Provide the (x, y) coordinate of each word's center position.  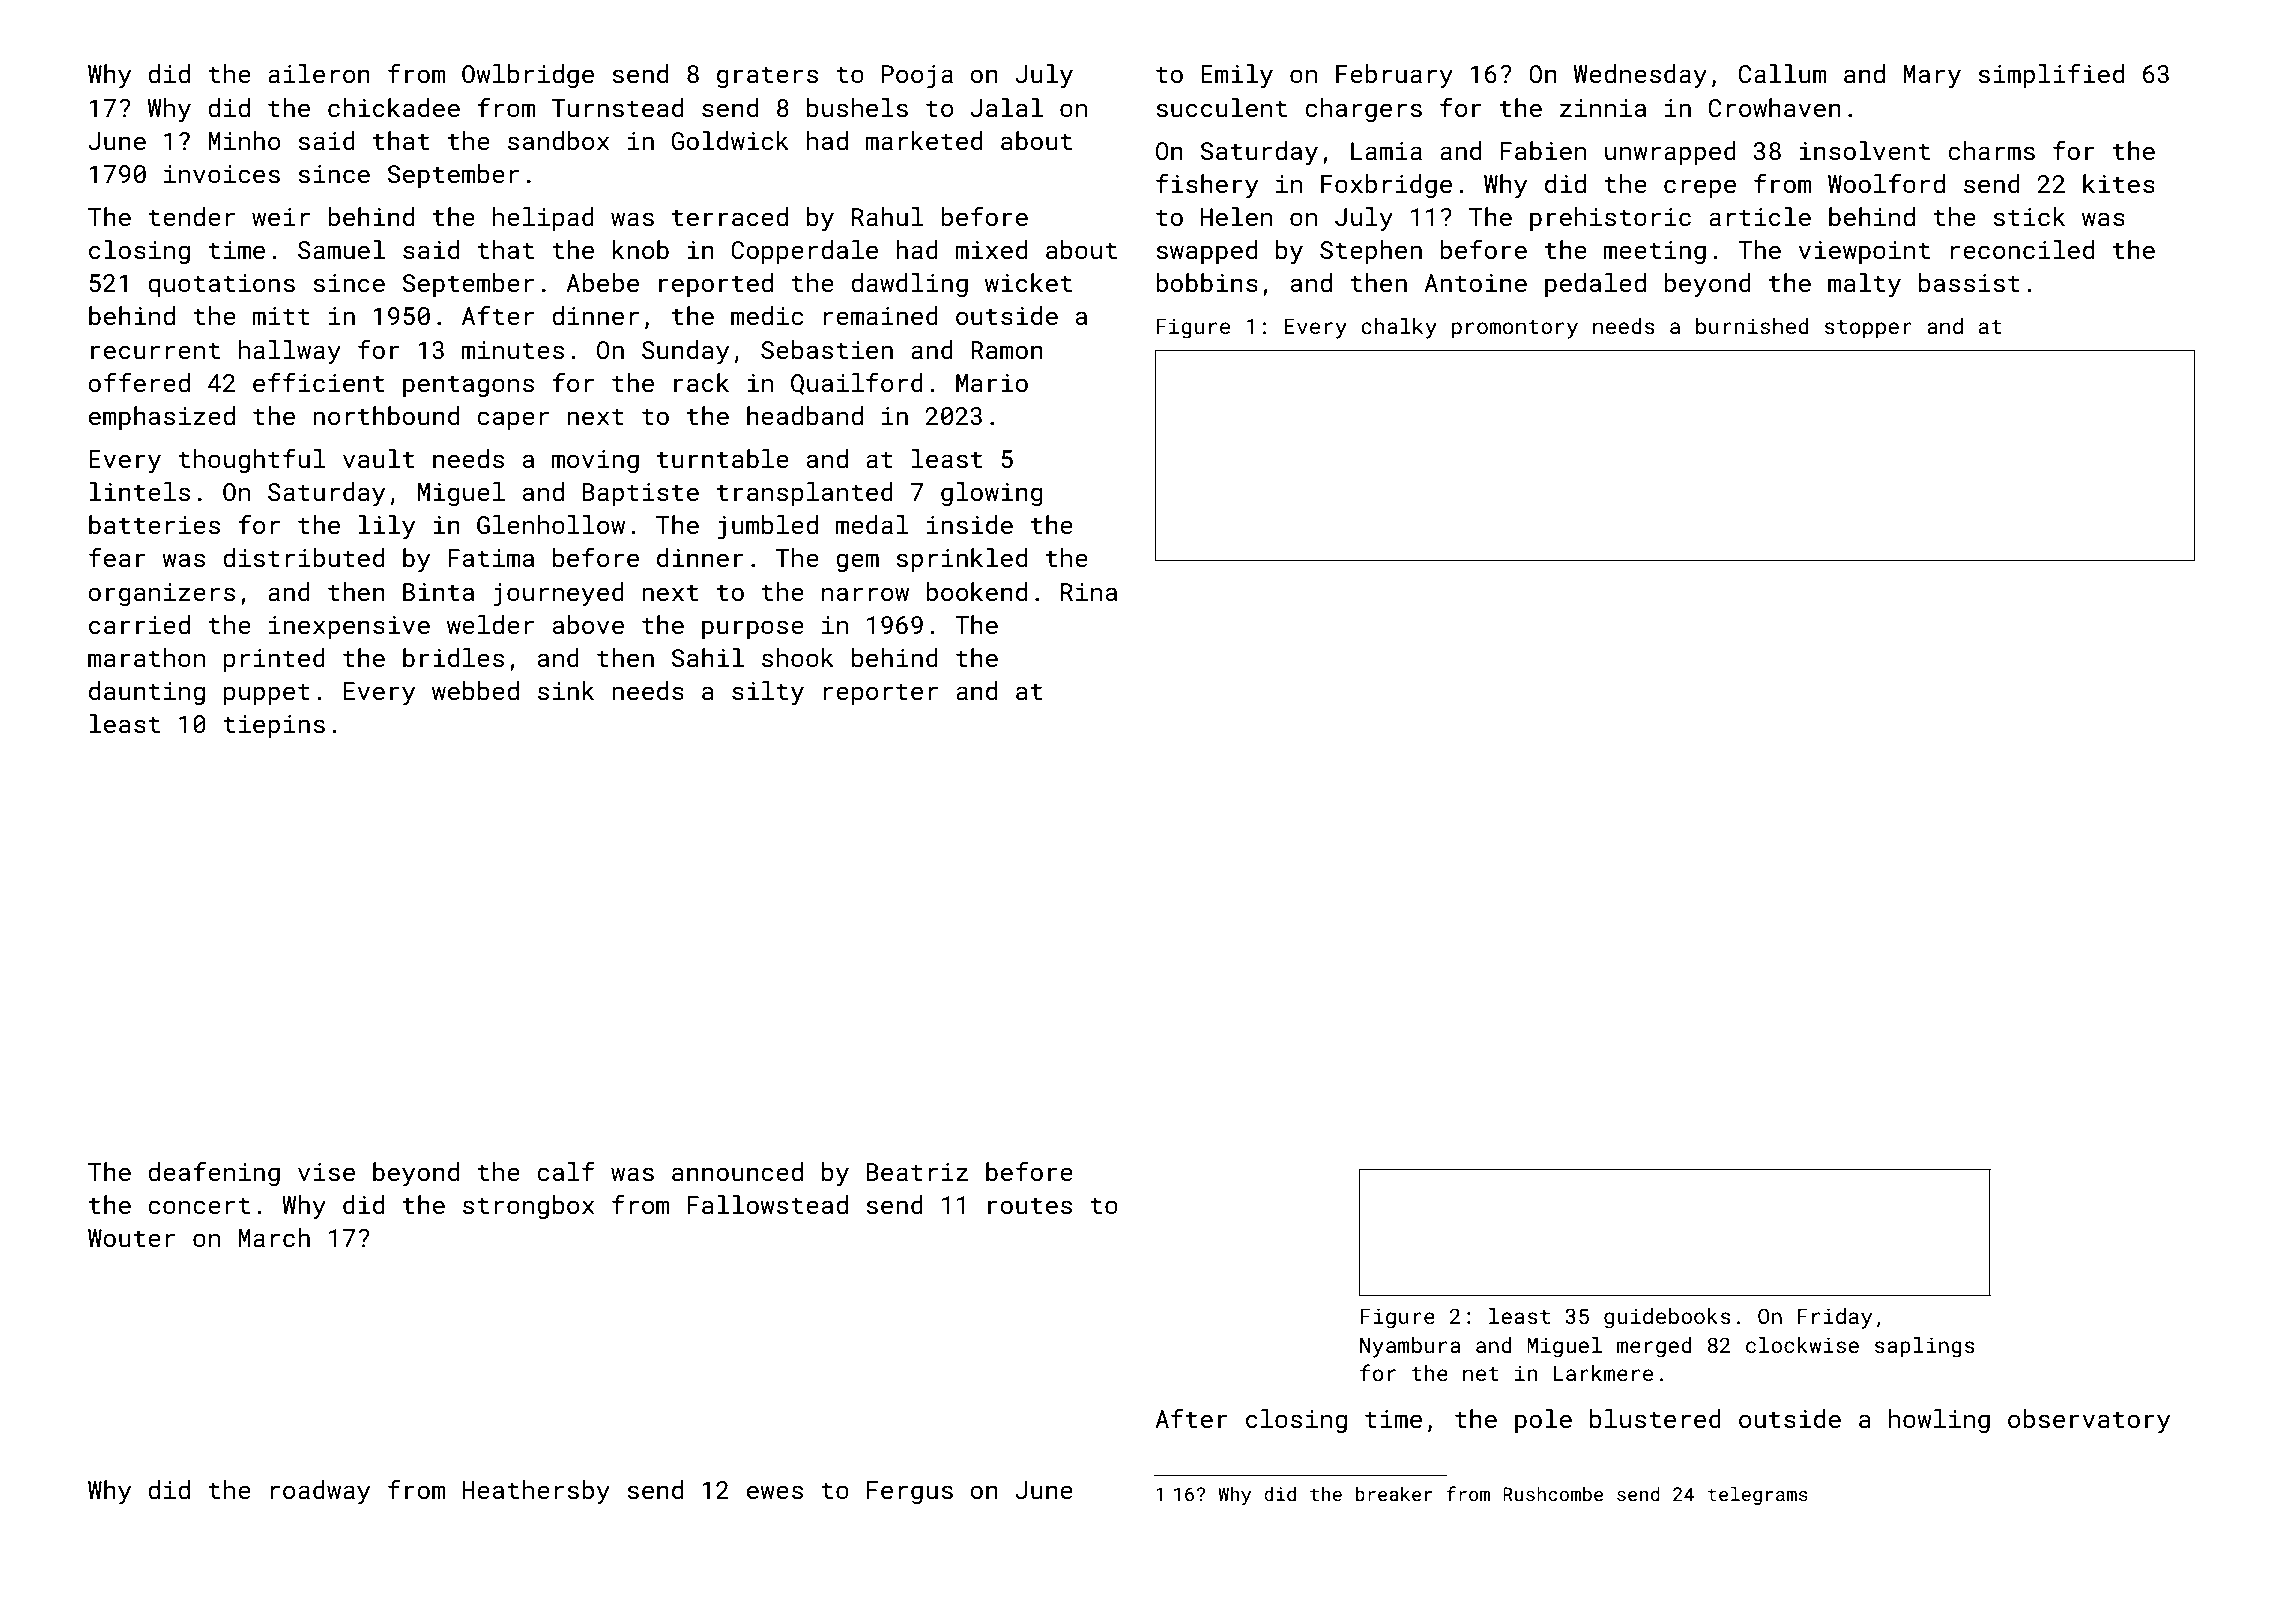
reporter (881, 694)
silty (768, 693)
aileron (319, 74)
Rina (1089, 592)
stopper (1868, 329)
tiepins (274, 726)
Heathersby (536, 1492)
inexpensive (349, 627)
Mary (1932, 77)
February (1394, 76)
